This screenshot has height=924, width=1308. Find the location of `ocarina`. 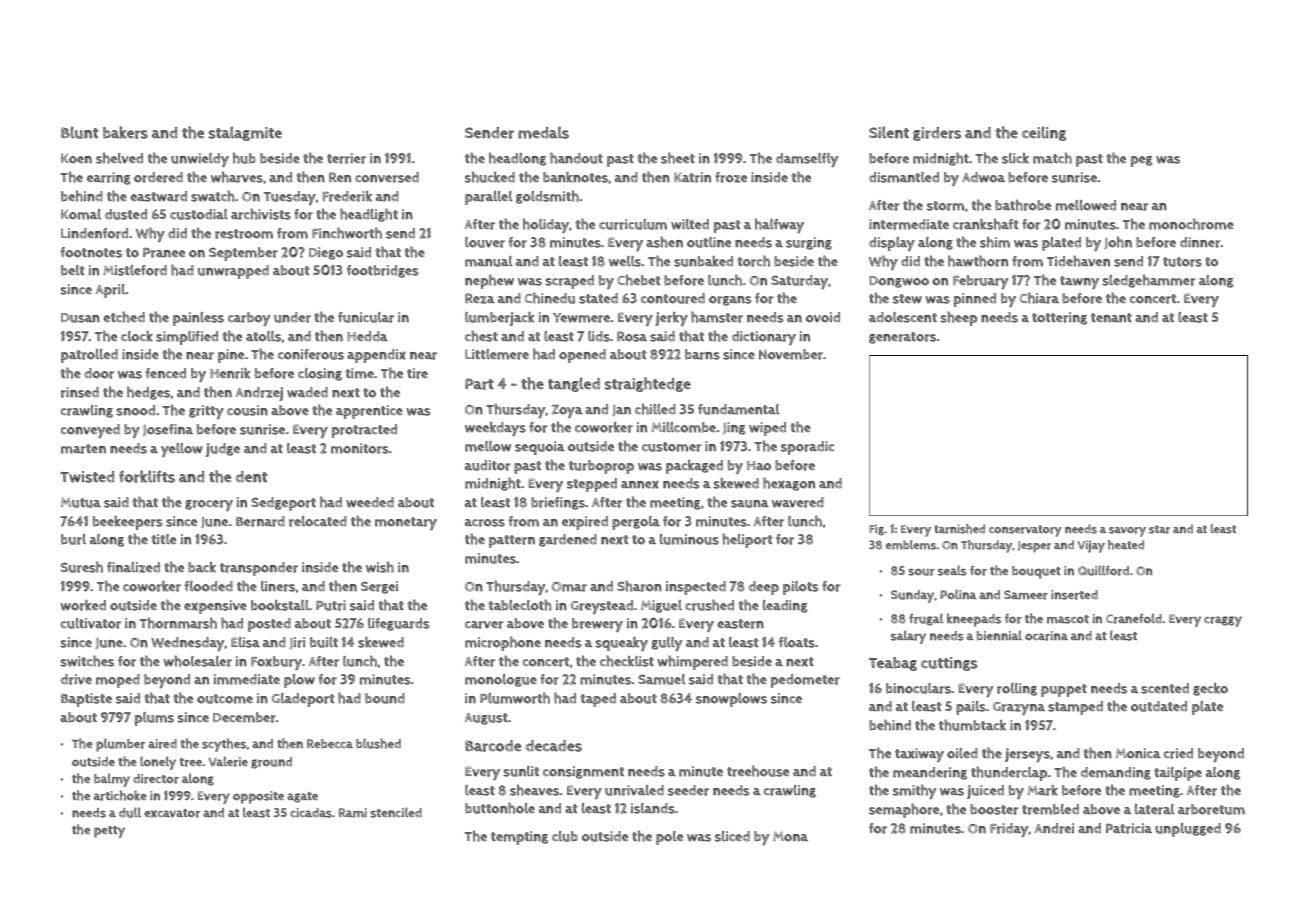

ocarina is located at coordinates (1046, 636).
